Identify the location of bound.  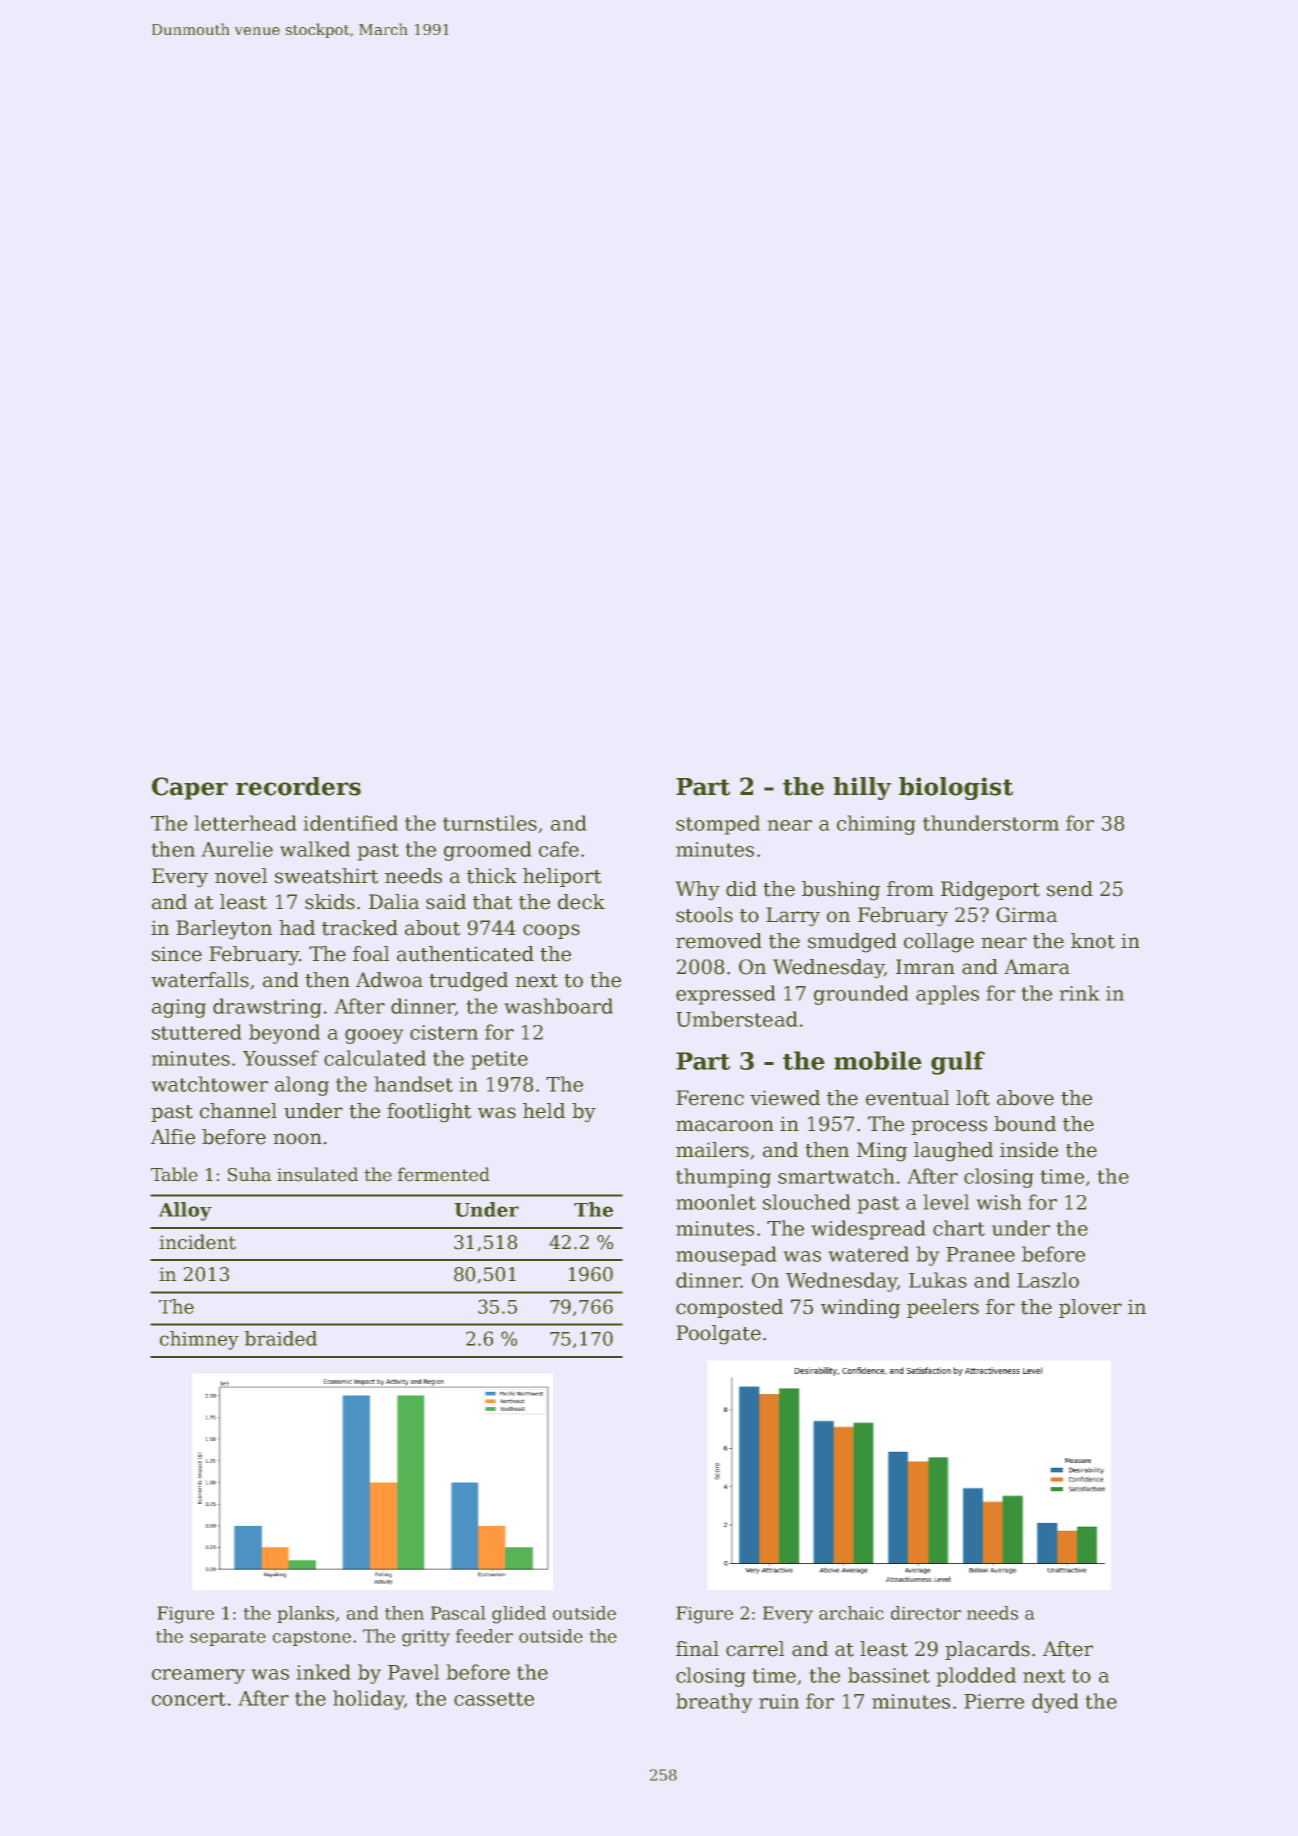
(1025, 1124).
